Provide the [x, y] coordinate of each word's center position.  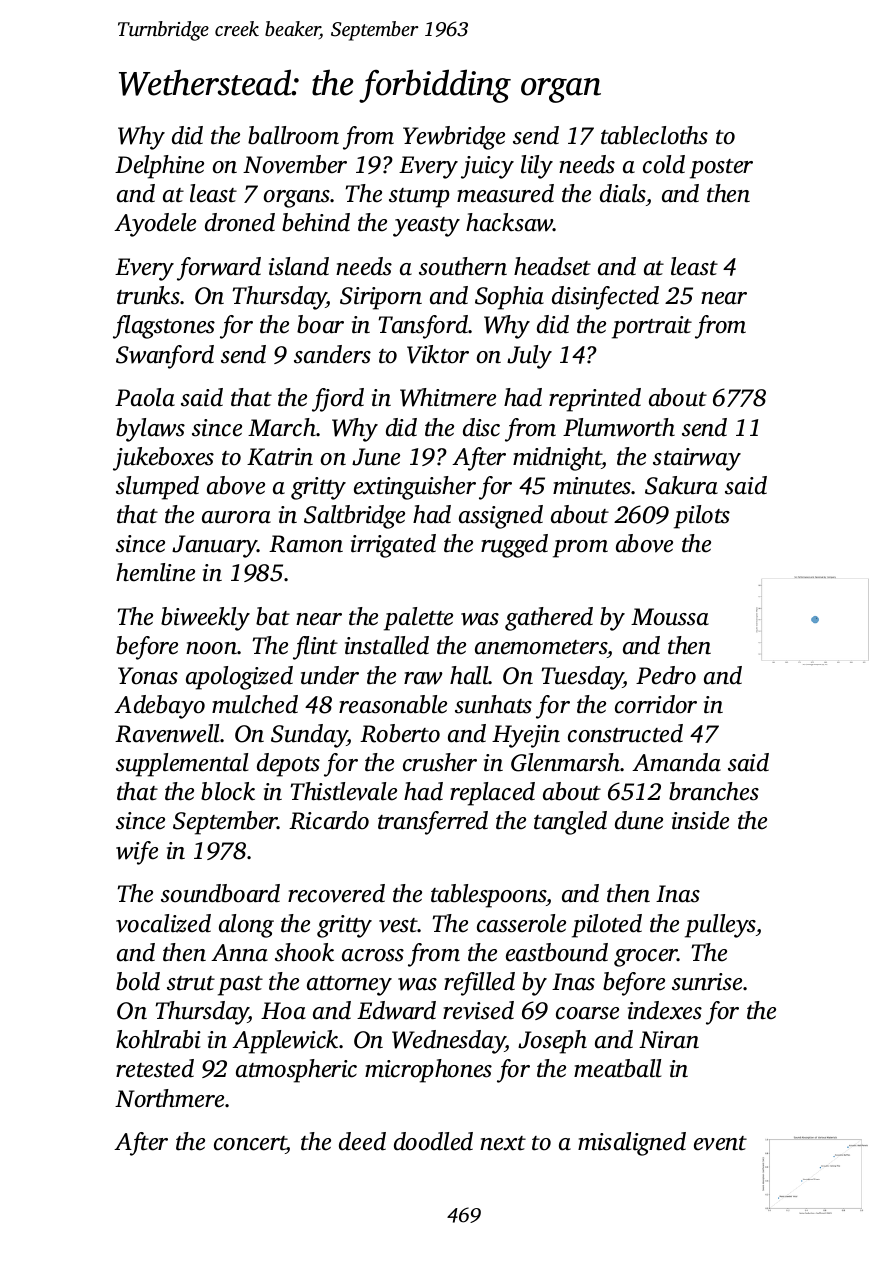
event [720, 1143]
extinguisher [415, 488]
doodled [433, 1141]
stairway [697, 459]
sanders [332, 354]
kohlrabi [158, 1039]
